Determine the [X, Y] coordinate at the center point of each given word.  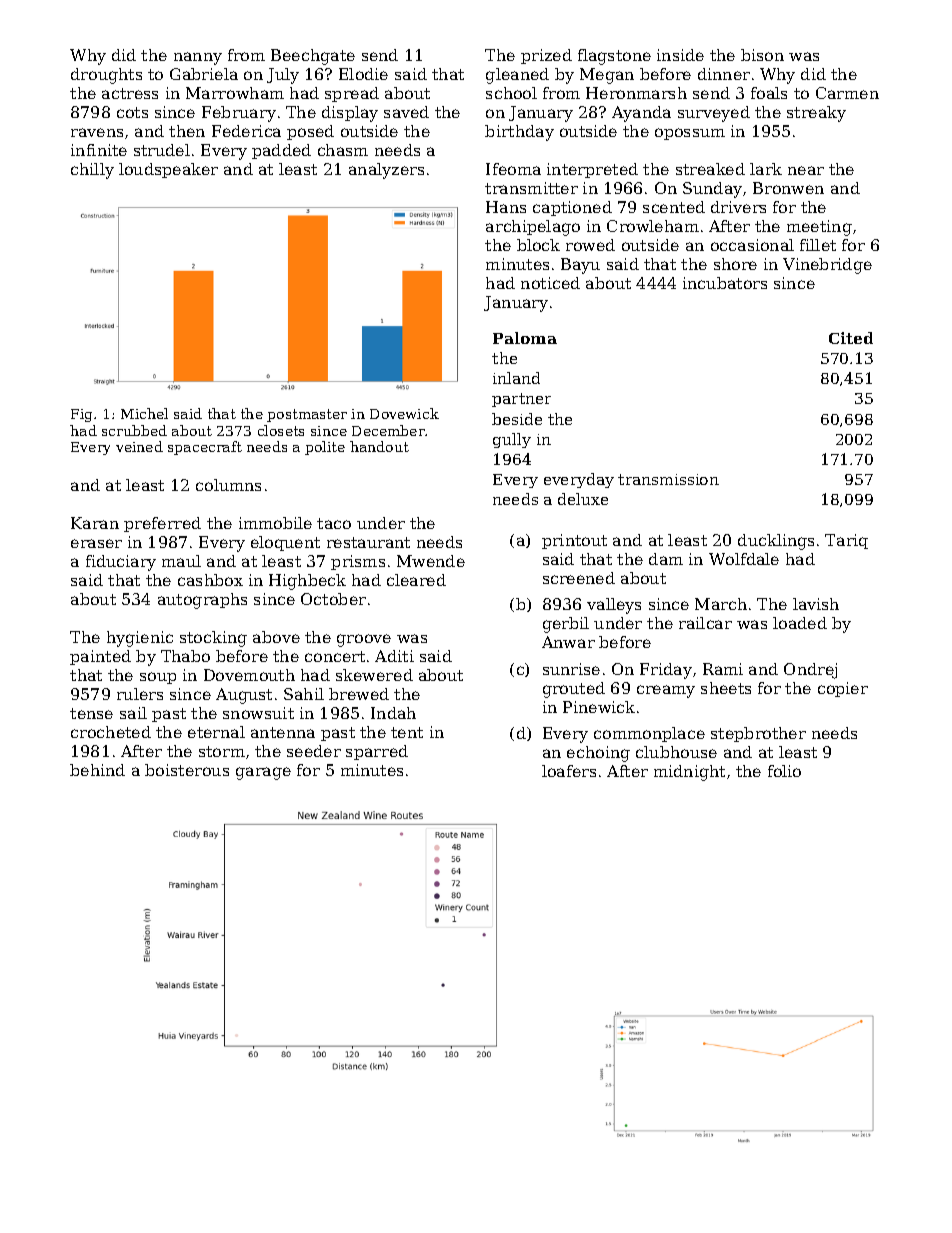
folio [784, 771]
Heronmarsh [636, 93]
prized [546, 56]
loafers [569, 771]
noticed [550, 283]
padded [281, 151]
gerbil [566, 625]
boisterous [187, 770]
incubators [725, 283]
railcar [705, 623]
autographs [202, 601]
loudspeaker [168, 170]
